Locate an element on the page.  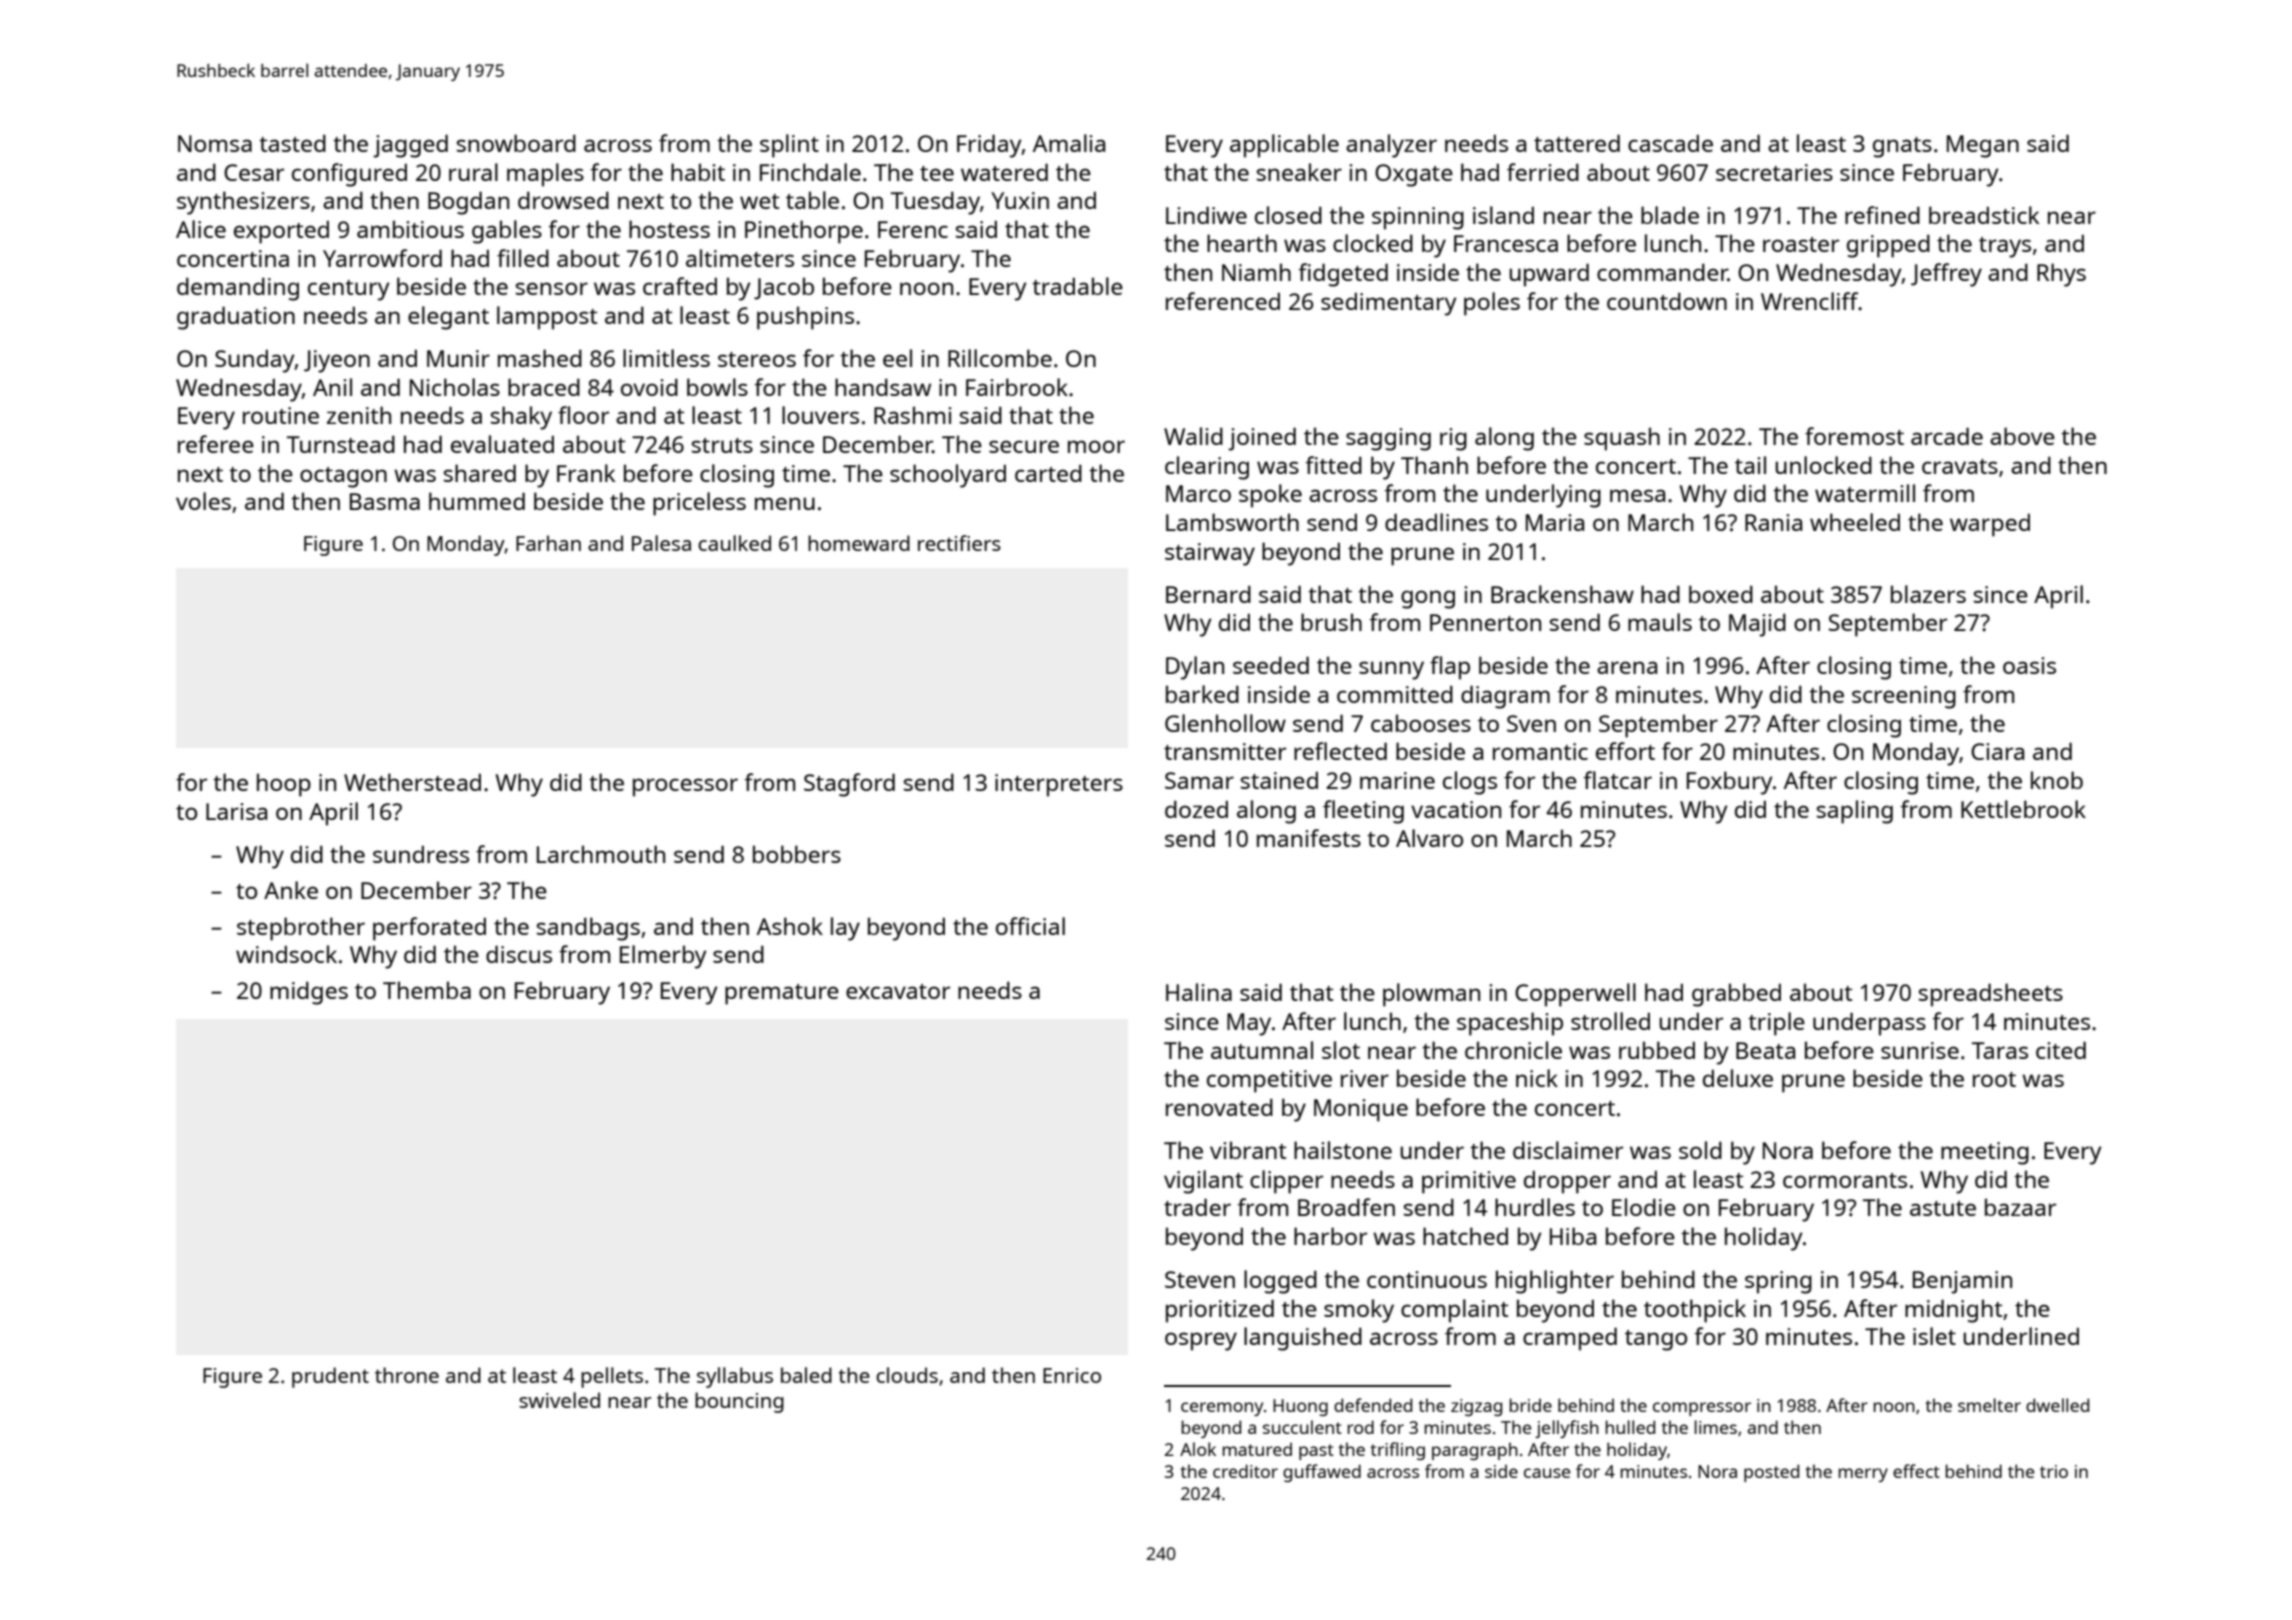
trio is located at coordinates (2054, 1471).
